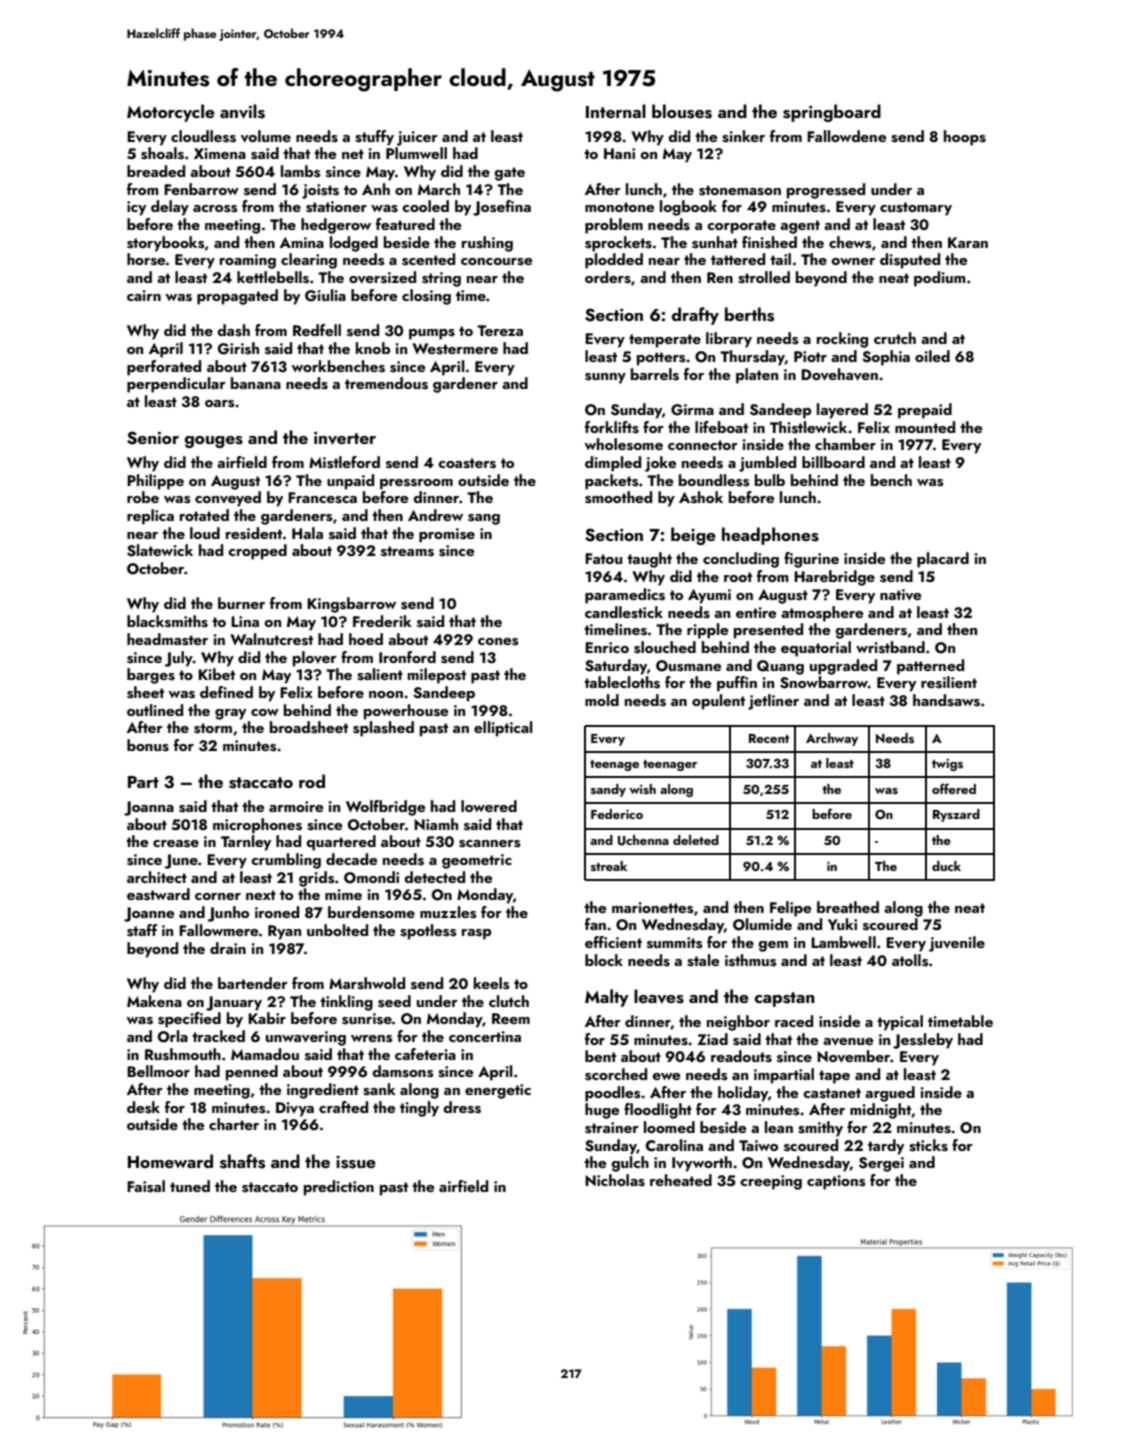 The width and height of the screenshot is (1121, 1451). What do you see at coordinates (242, 111) in the screenshot?
I see `anvils` at bounding box center [242, 111].
